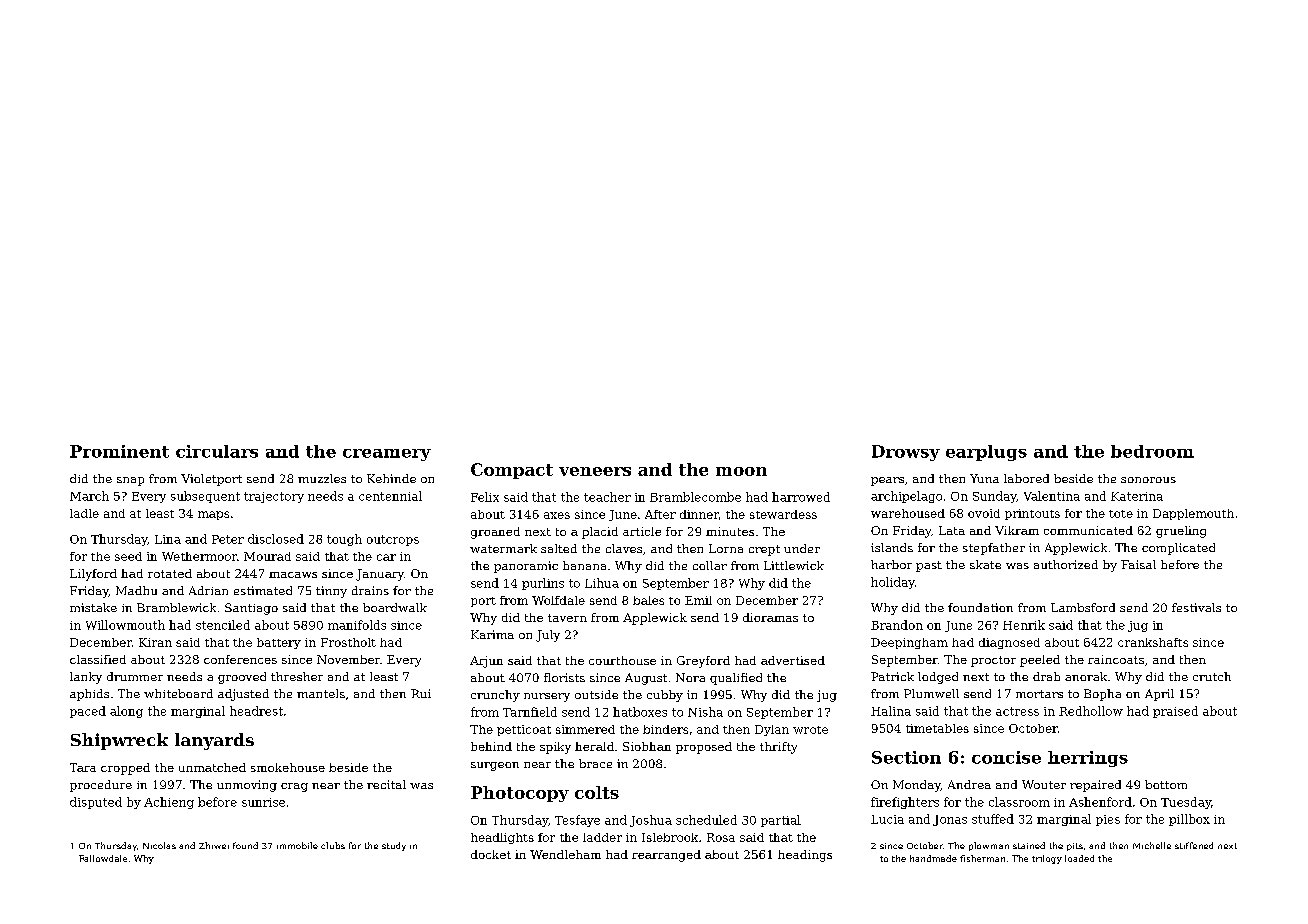 Image resolution: width=1308 pixels, height=924 pixels. Describe the element at coordinates (1196, 607) in the image. I see `festivals` at that location.
